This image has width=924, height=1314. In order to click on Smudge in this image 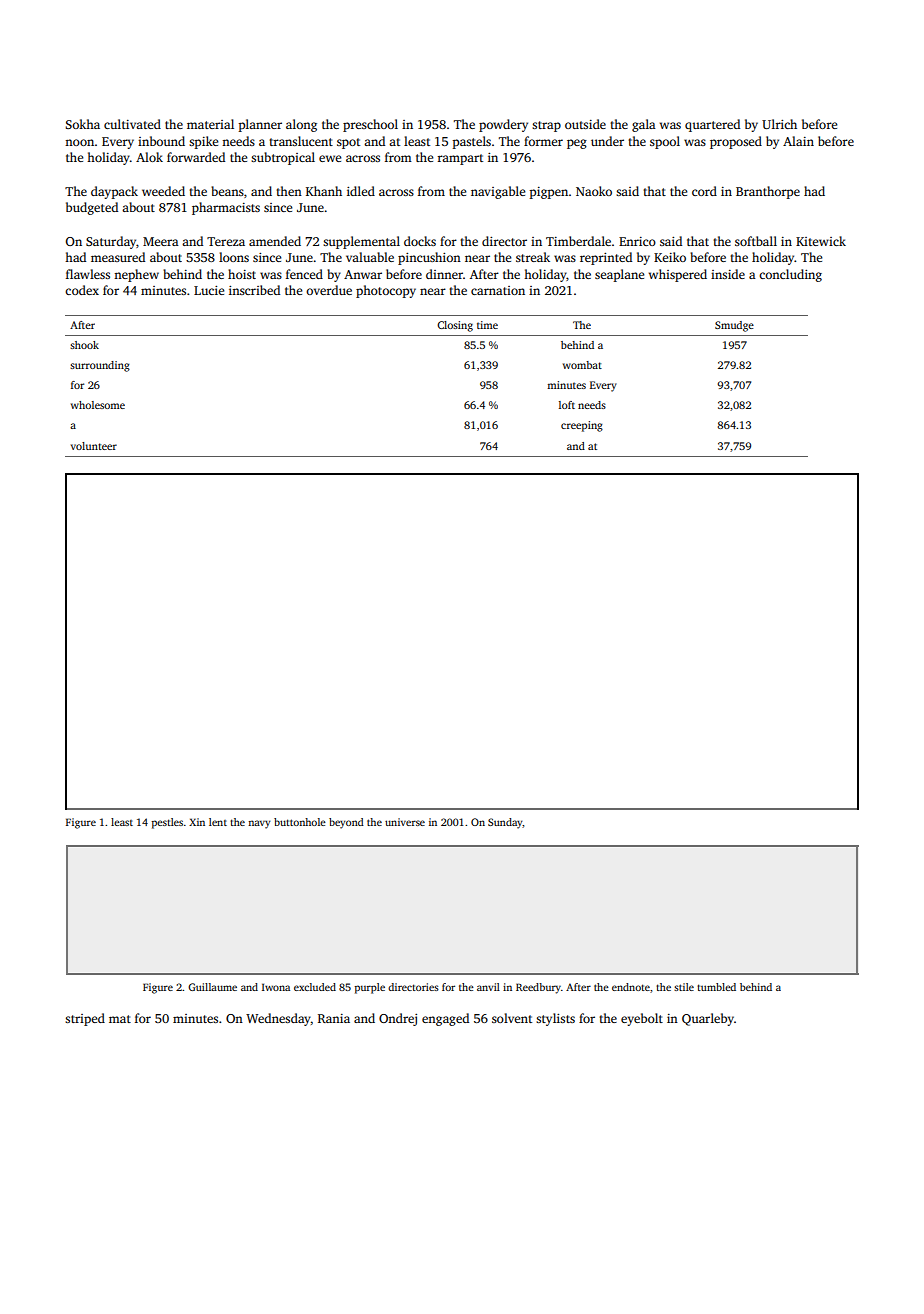, I will do `click(734, 326)`.
